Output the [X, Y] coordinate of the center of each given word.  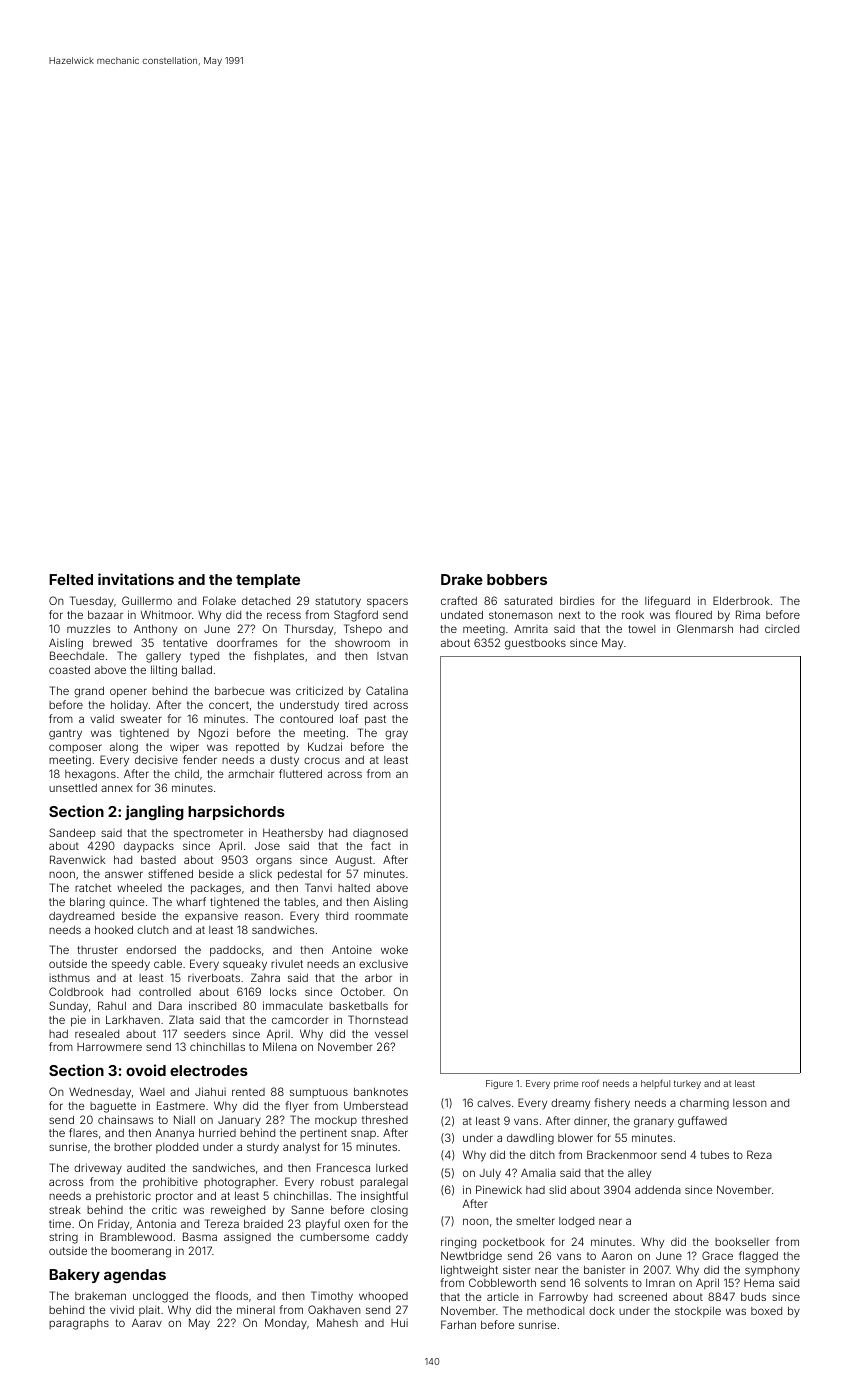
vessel [391, 1034]
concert [229, 705]
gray [396, 735]
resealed [97, 1034]
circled [782, 629]
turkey [687, 1084]
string [63, 1238]
